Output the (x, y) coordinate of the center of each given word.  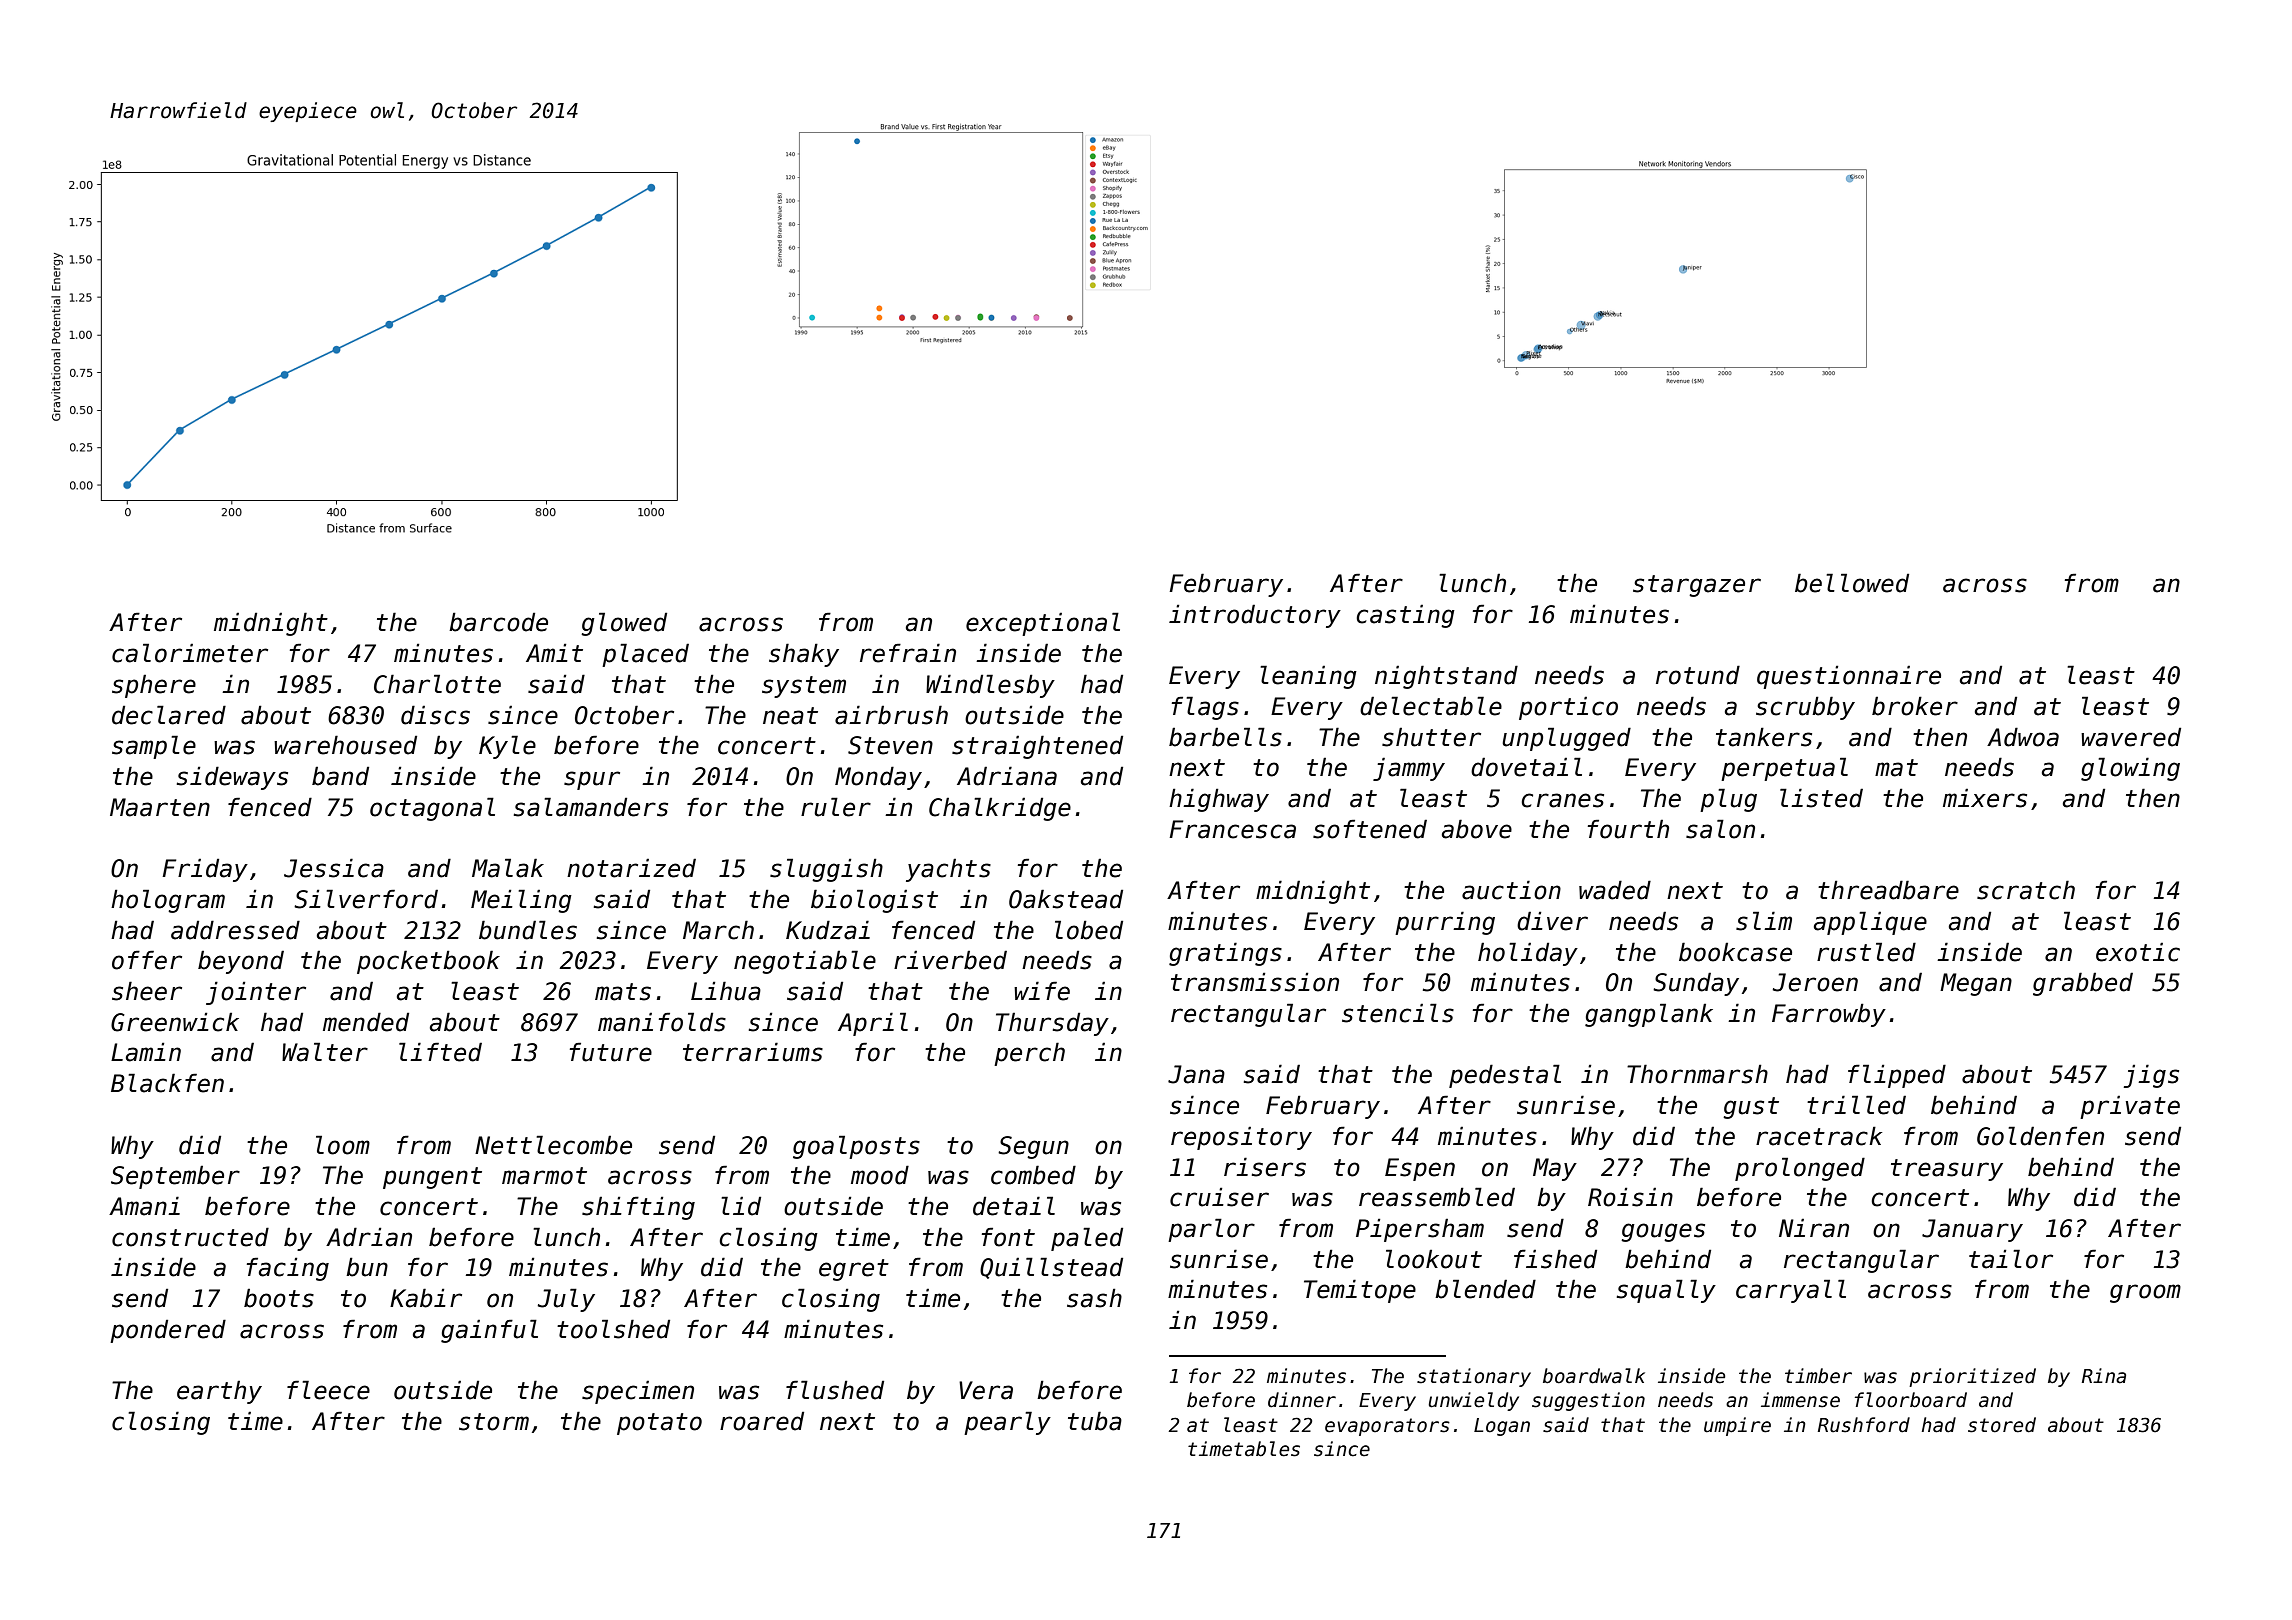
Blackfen (167, 1083)
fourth (1628, 829)
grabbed (2083, 984)
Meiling (521, 901)
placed (645, 655)
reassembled (1437, 1197)
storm (494, 1422)
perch (1029, 1054)
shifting (638, 1208)
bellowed (1852, 583)
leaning (1308, 677)
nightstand (1446, 677)
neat (790, 716)
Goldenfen (2040, 1136)
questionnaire (1849, 677)
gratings (1225, 954)
